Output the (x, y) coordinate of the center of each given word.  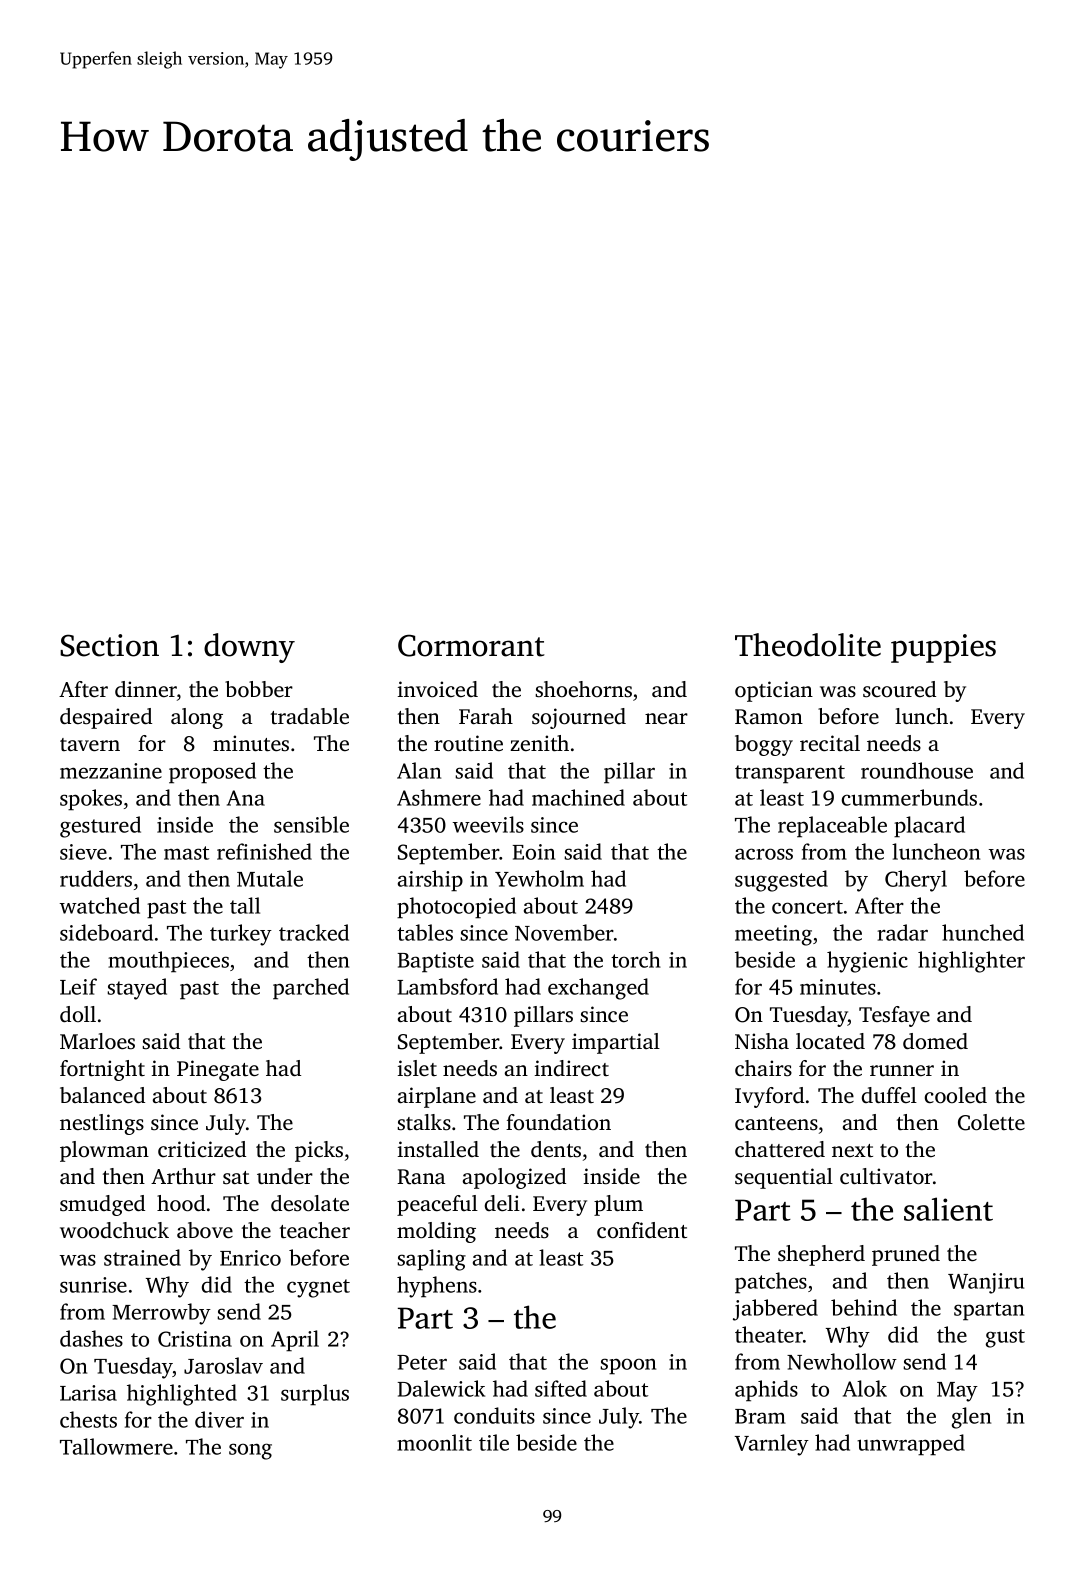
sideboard (106, 932)
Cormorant (471, 645)
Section (109, 645)
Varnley (772, 1445)
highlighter (971, 962)
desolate (310, 1203)
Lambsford (447, 986)
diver (219, 1419)
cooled (956, 1095)
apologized (514, 1178)
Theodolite (808, 645)
